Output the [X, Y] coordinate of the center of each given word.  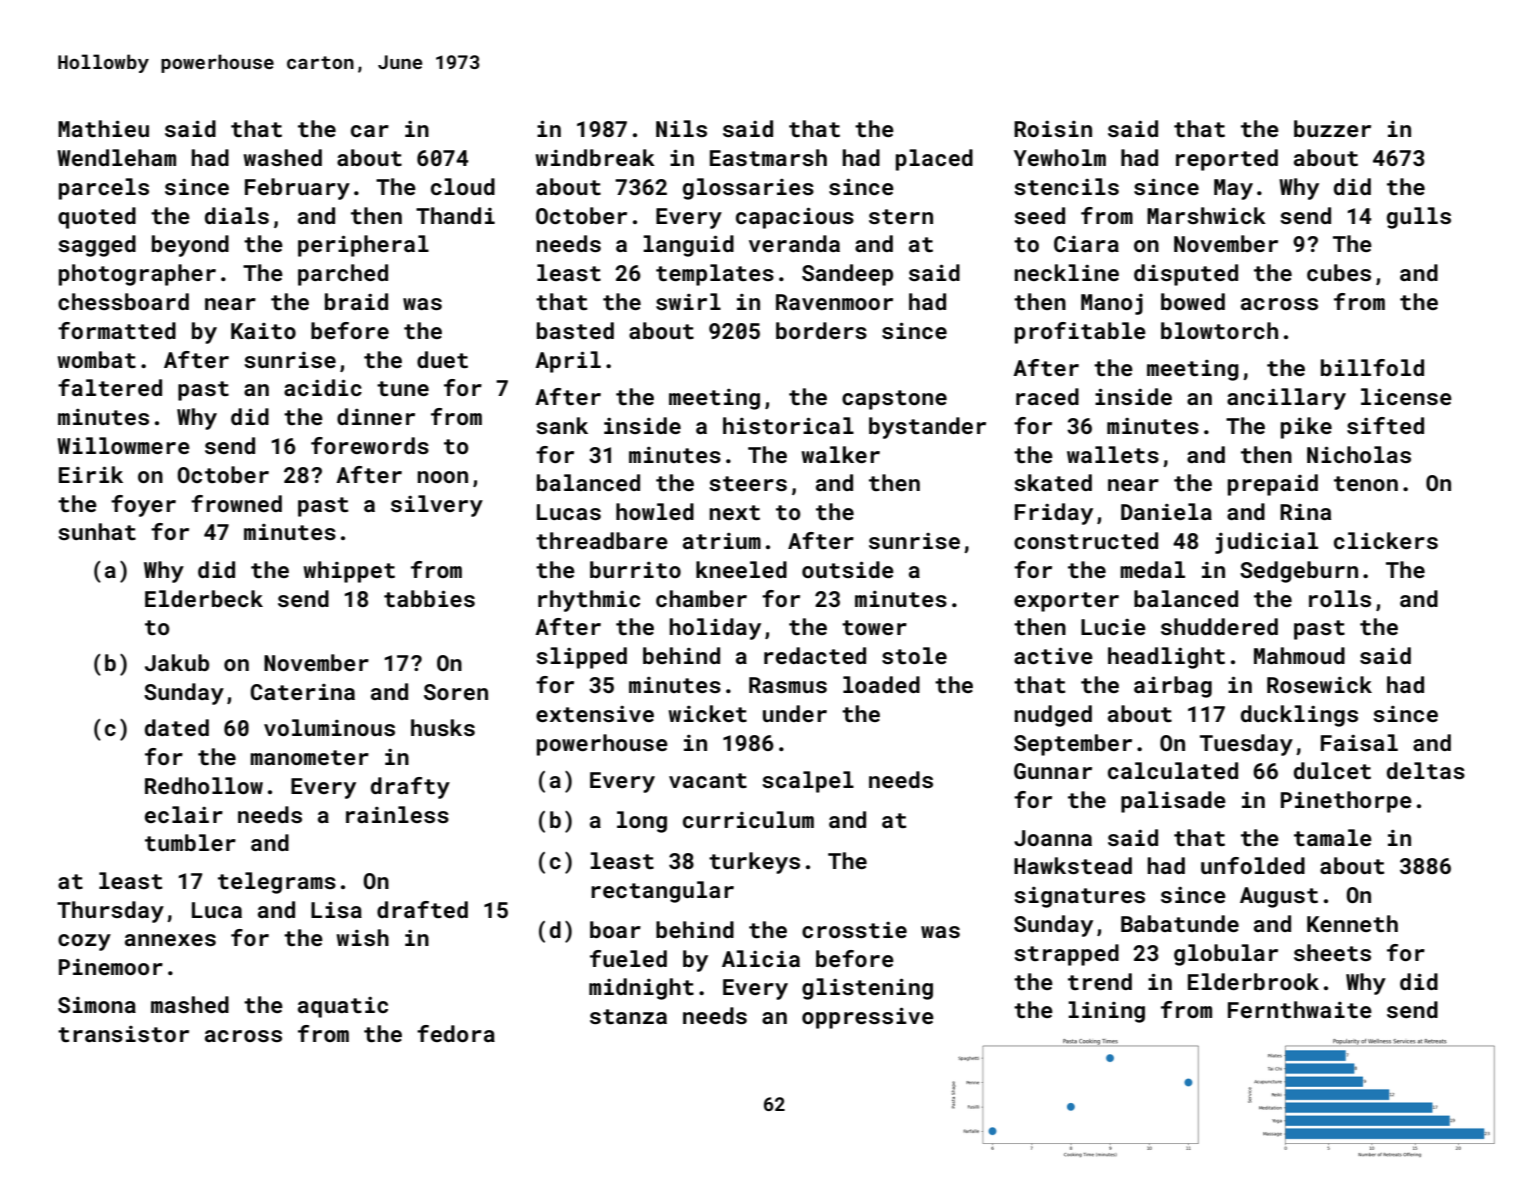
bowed [1193, 301]
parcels [104, 189]
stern [901, 216]
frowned [236, 503]
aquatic [343, 1007]
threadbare [602, 540]
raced [1047, 396]
